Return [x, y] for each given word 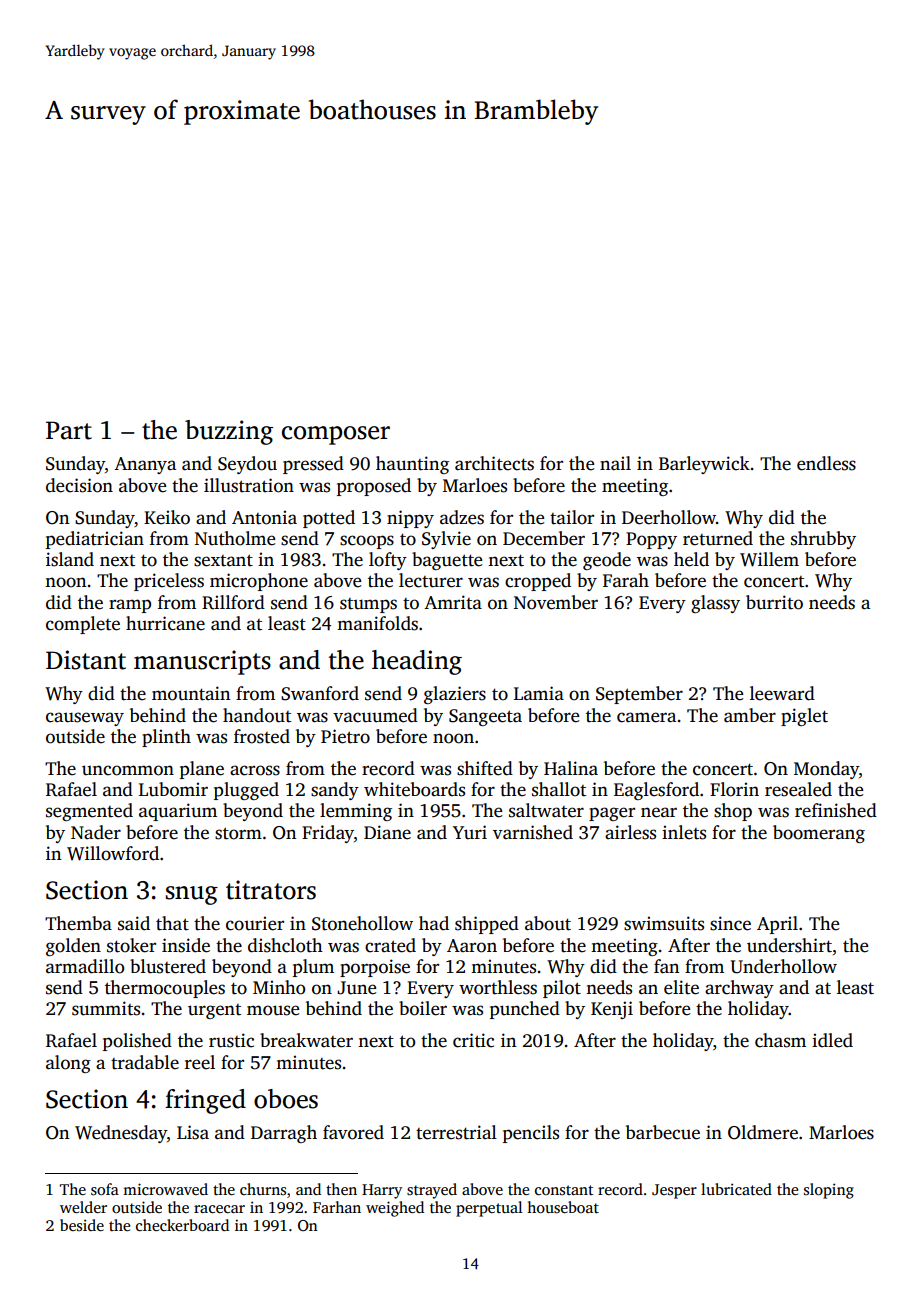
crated [390, 945]
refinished [836, 810]
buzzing [229, 432]
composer [336, 435]
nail [615, 463]
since [730, 923]
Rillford [233, 602]
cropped [538, 582]
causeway [85, 719]
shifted [485, 768]
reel [200, 1062]
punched [525, 1010]
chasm [780, 1040]
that [172, 923]
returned [718, 538]
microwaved [165, 1189]
